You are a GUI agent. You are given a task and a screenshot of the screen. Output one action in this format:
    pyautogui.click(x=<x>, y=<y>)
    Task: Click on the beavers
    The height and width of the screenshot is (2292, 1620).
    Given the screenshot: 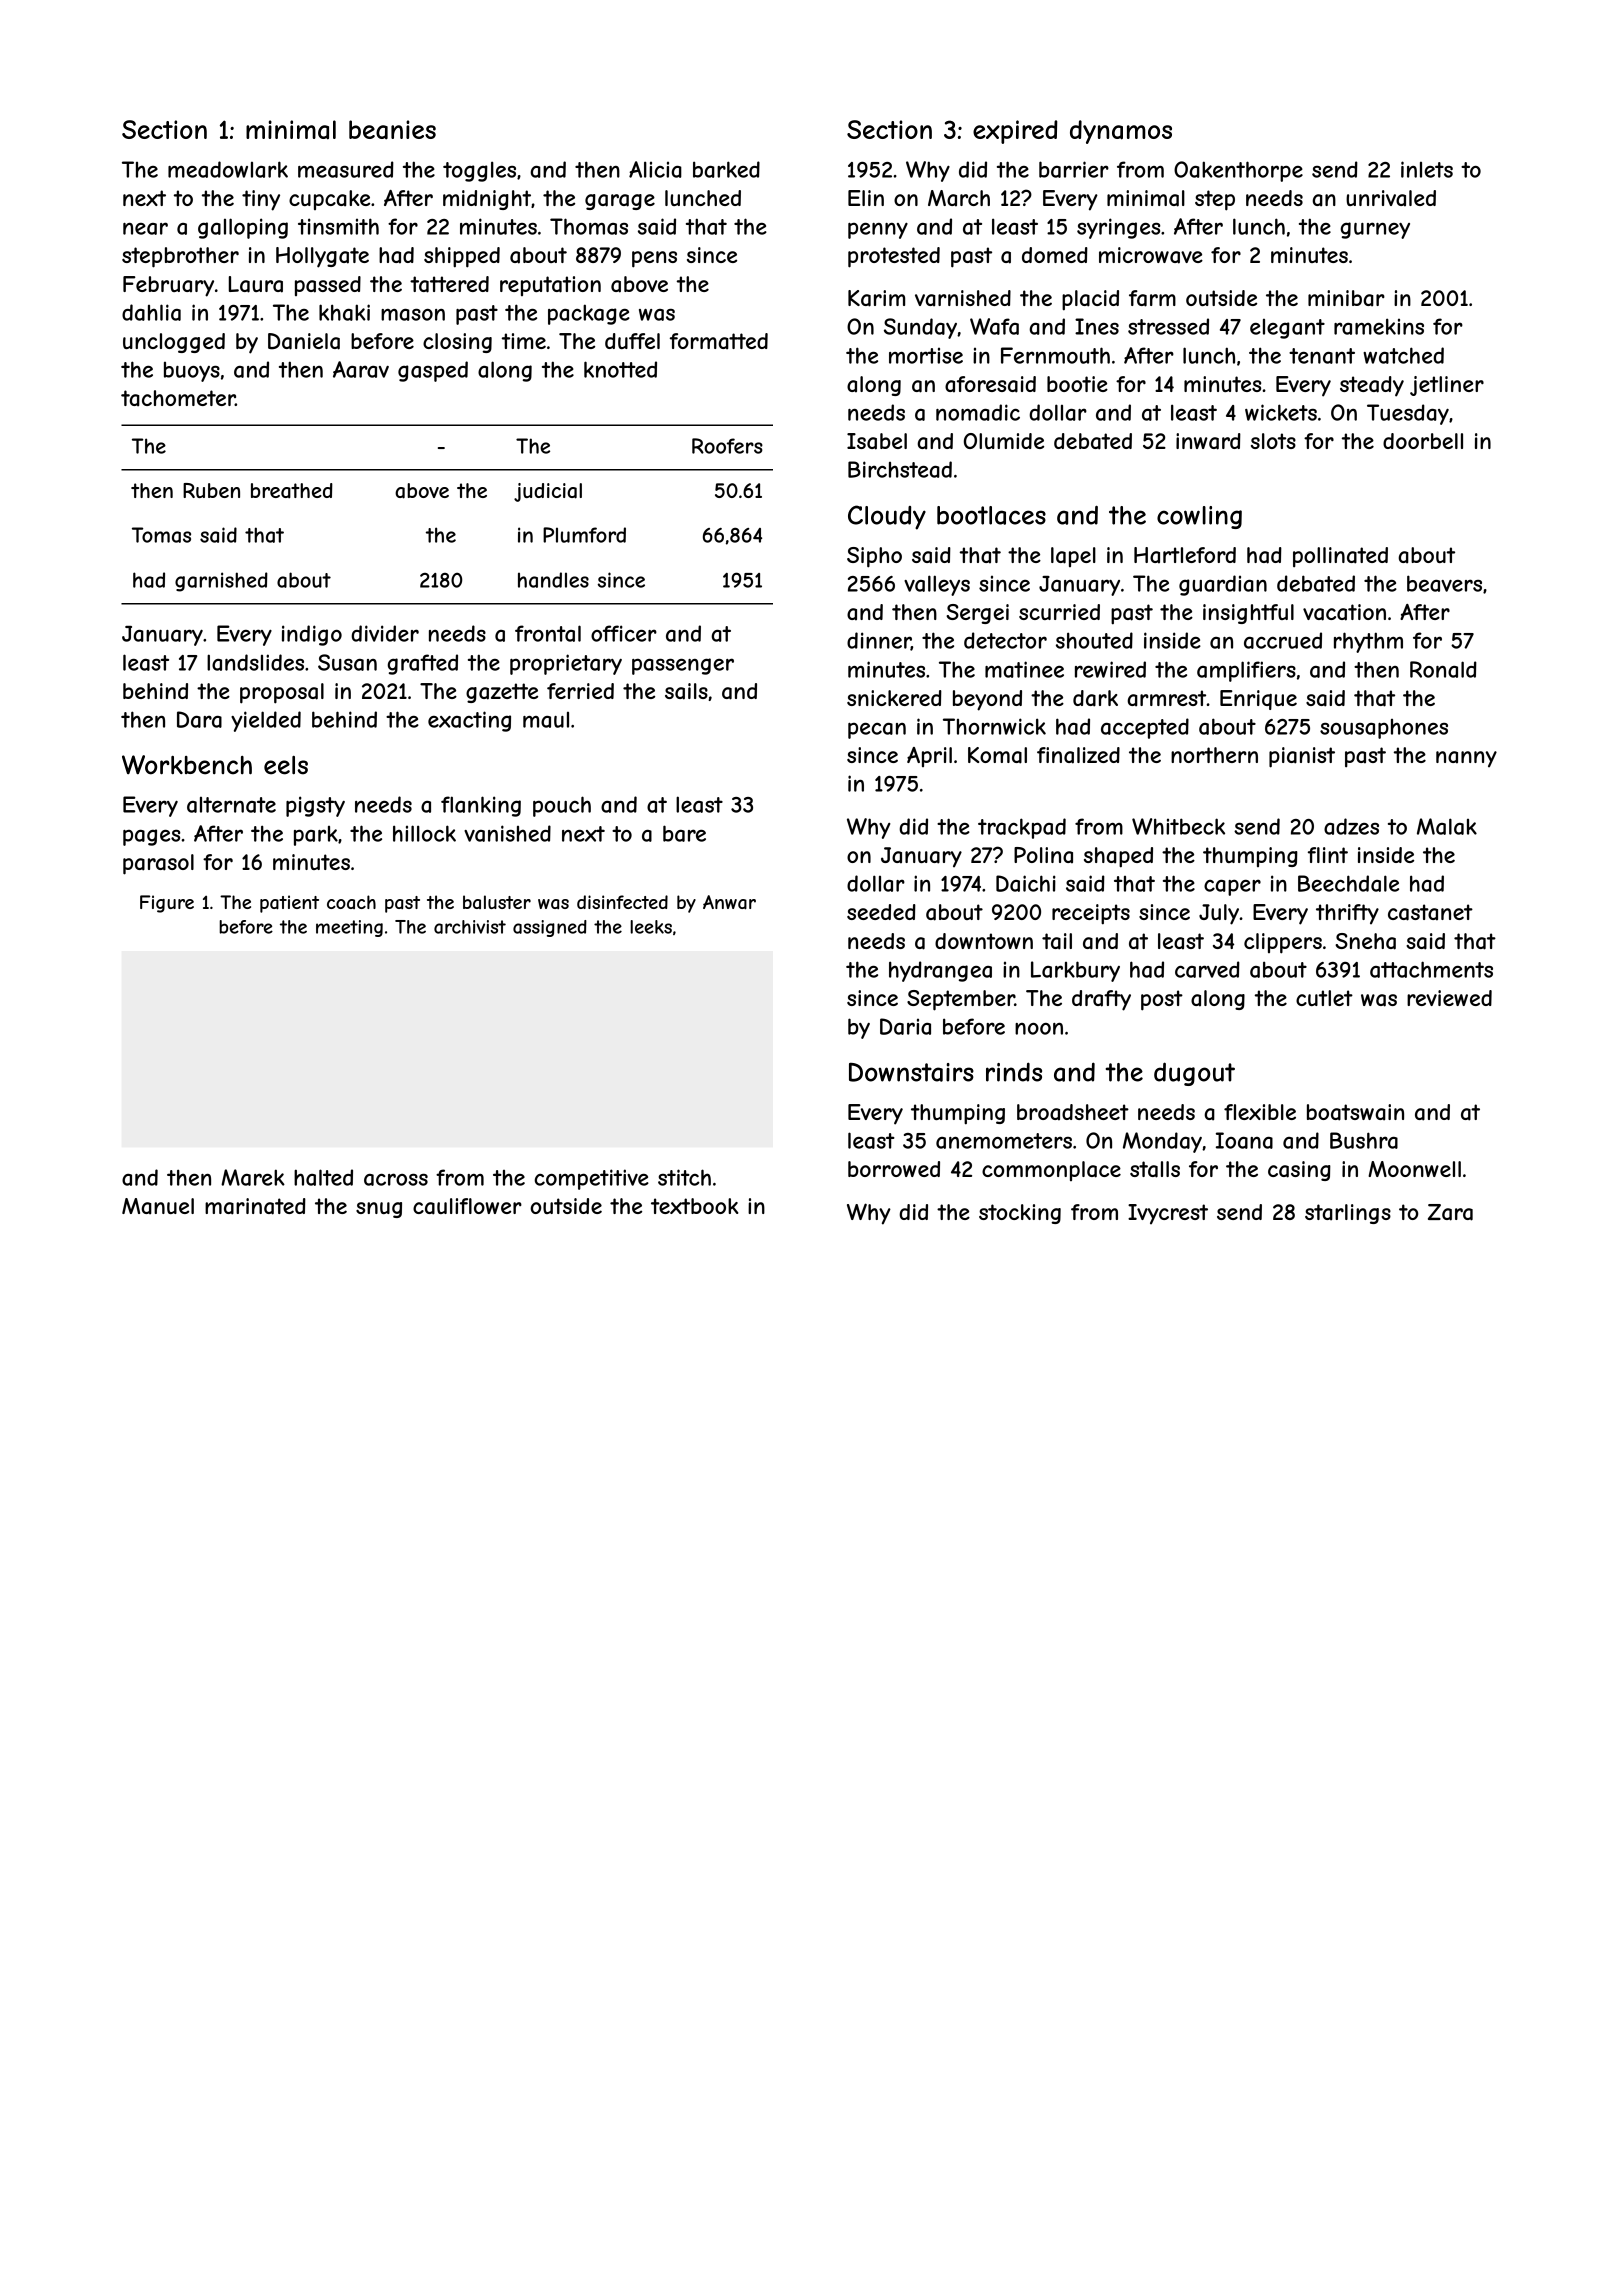 What is the action you would take?
    pyautogui.click(x=1444, y=583)
